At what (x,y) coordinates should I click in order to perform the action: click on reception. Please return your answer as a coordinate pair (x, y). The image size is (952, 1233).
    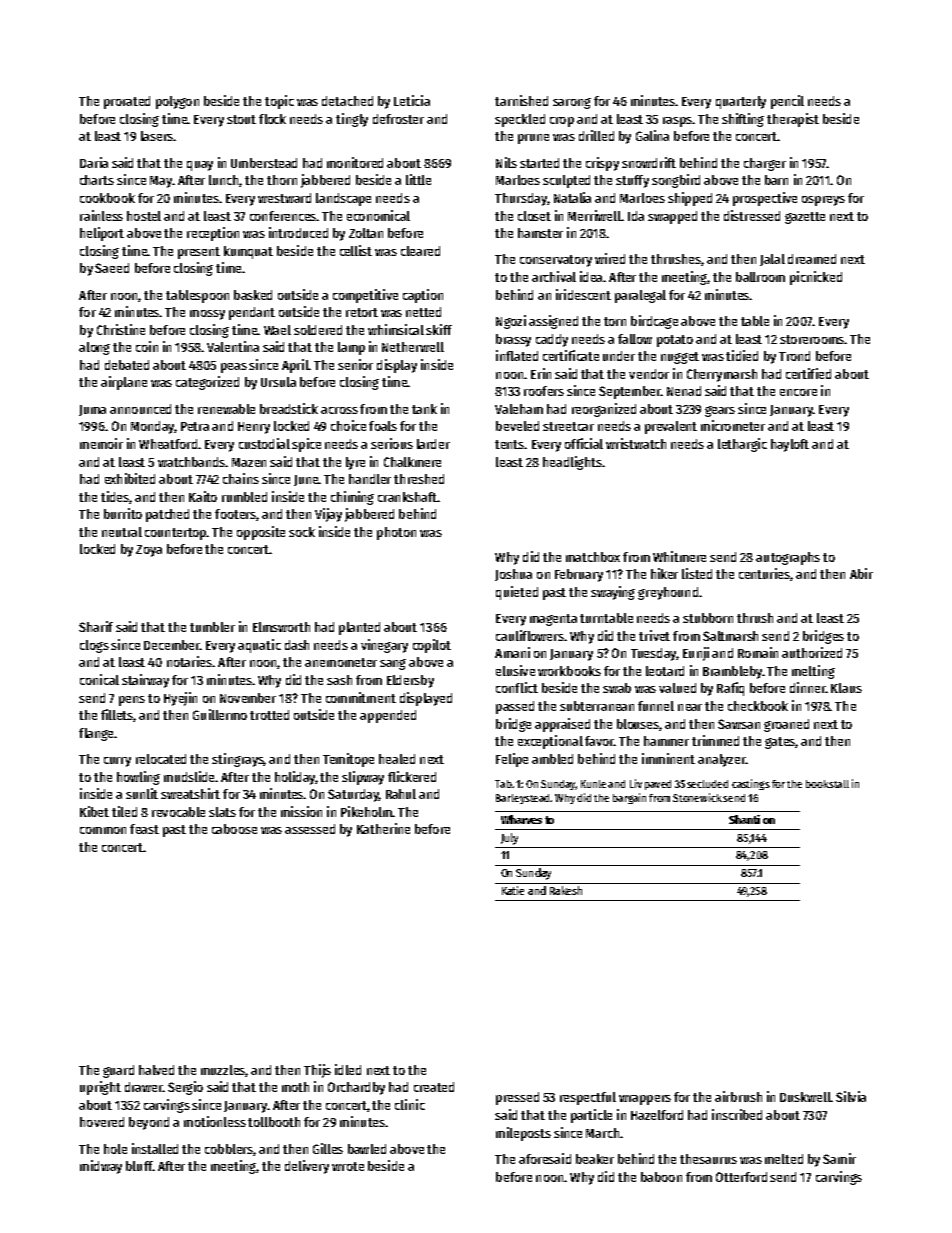
    Looking at the image, I should click on (213, 234).
